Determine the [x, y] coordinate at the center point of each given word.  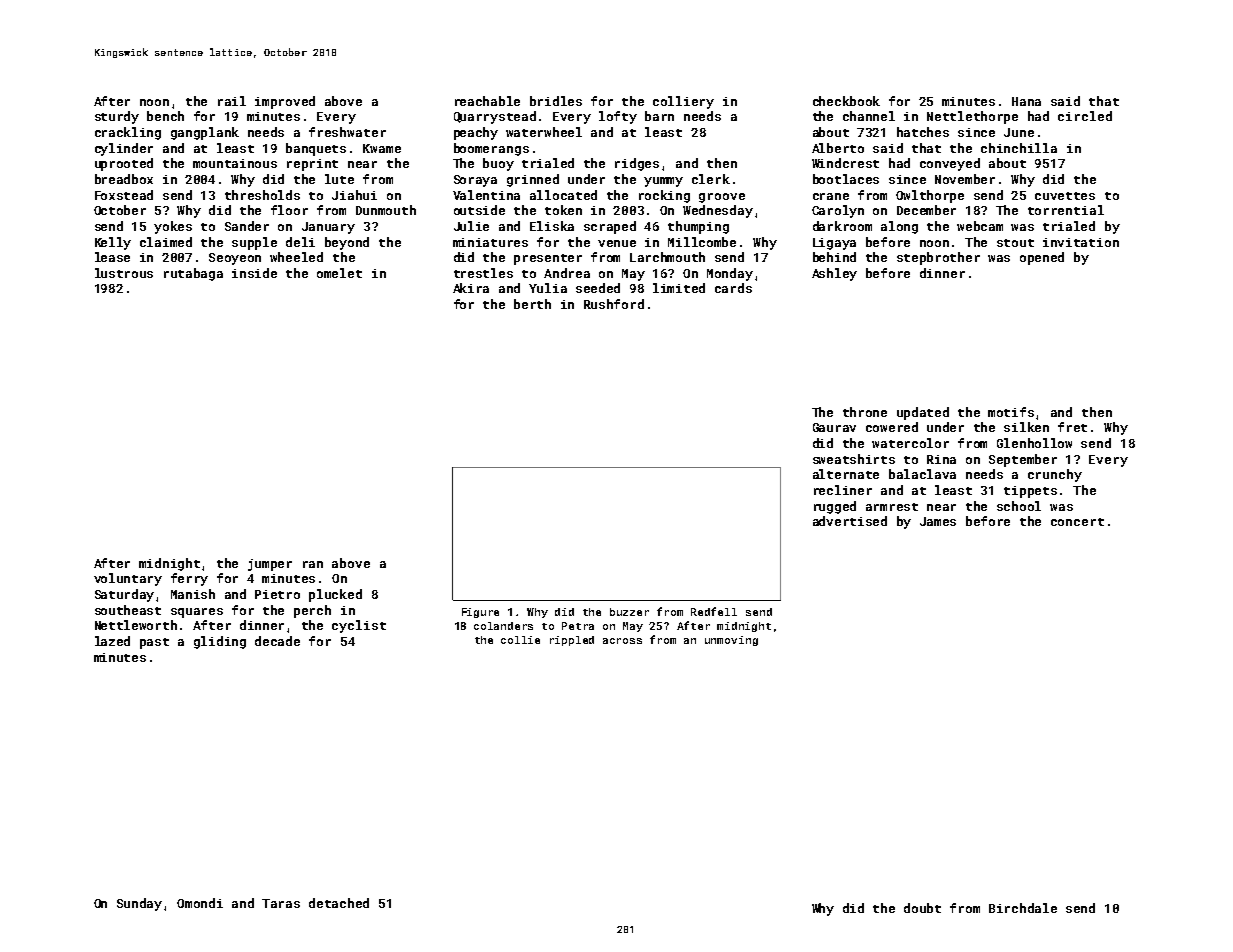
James [938, 521]
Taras [281, 903]
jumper [270, 565]
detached [339, 903]
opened [1042, 258]
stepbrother [938, 258]
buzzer [629, 612]
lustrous [124, 273]
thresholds [262, 195]
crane [831, 196]
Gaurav [834, 427]
